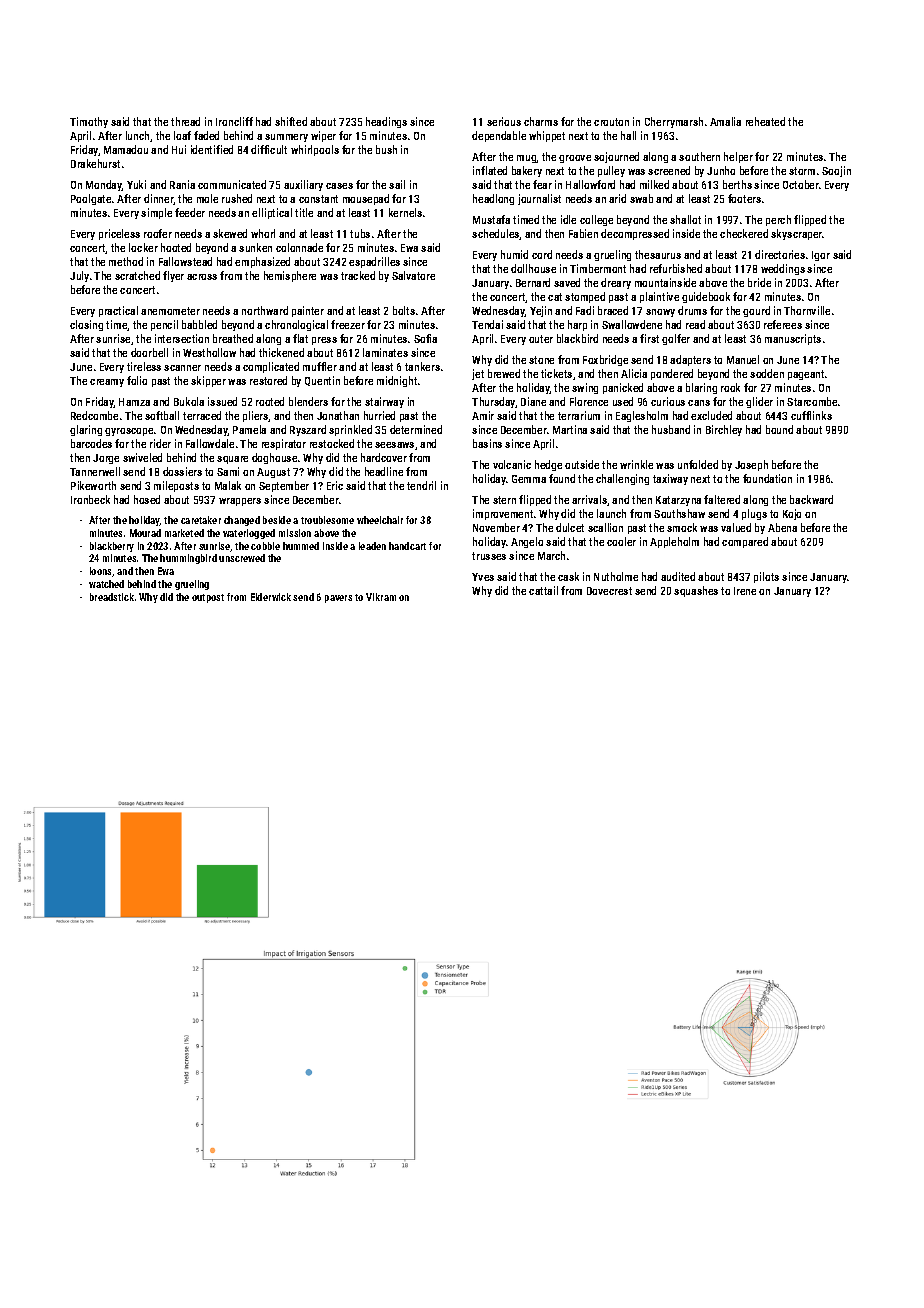  I want to click on Ironcliff, so click(234, 121).
